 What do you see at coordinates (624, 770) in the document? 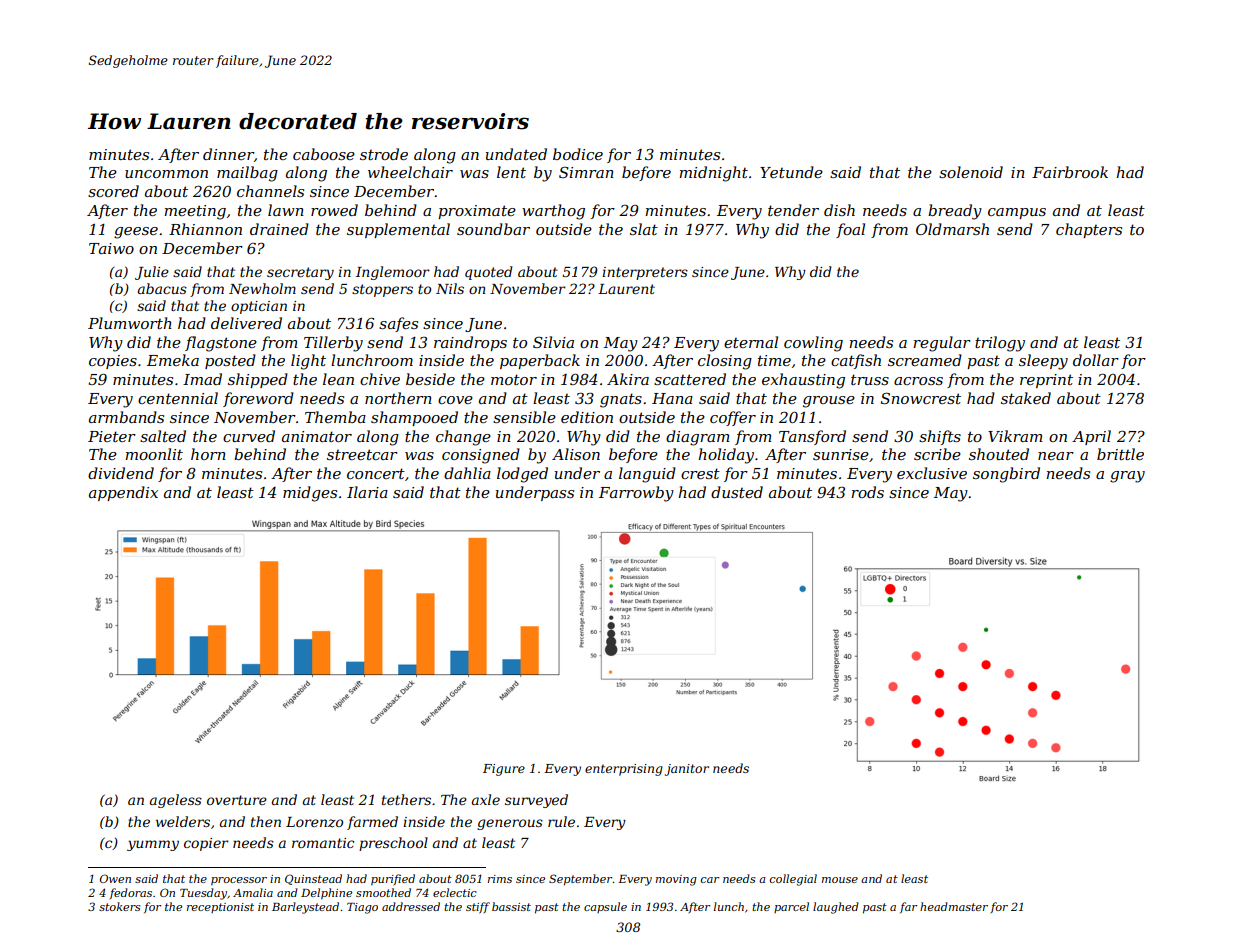
I see `enterprising` at bounding box center [624, 770].
